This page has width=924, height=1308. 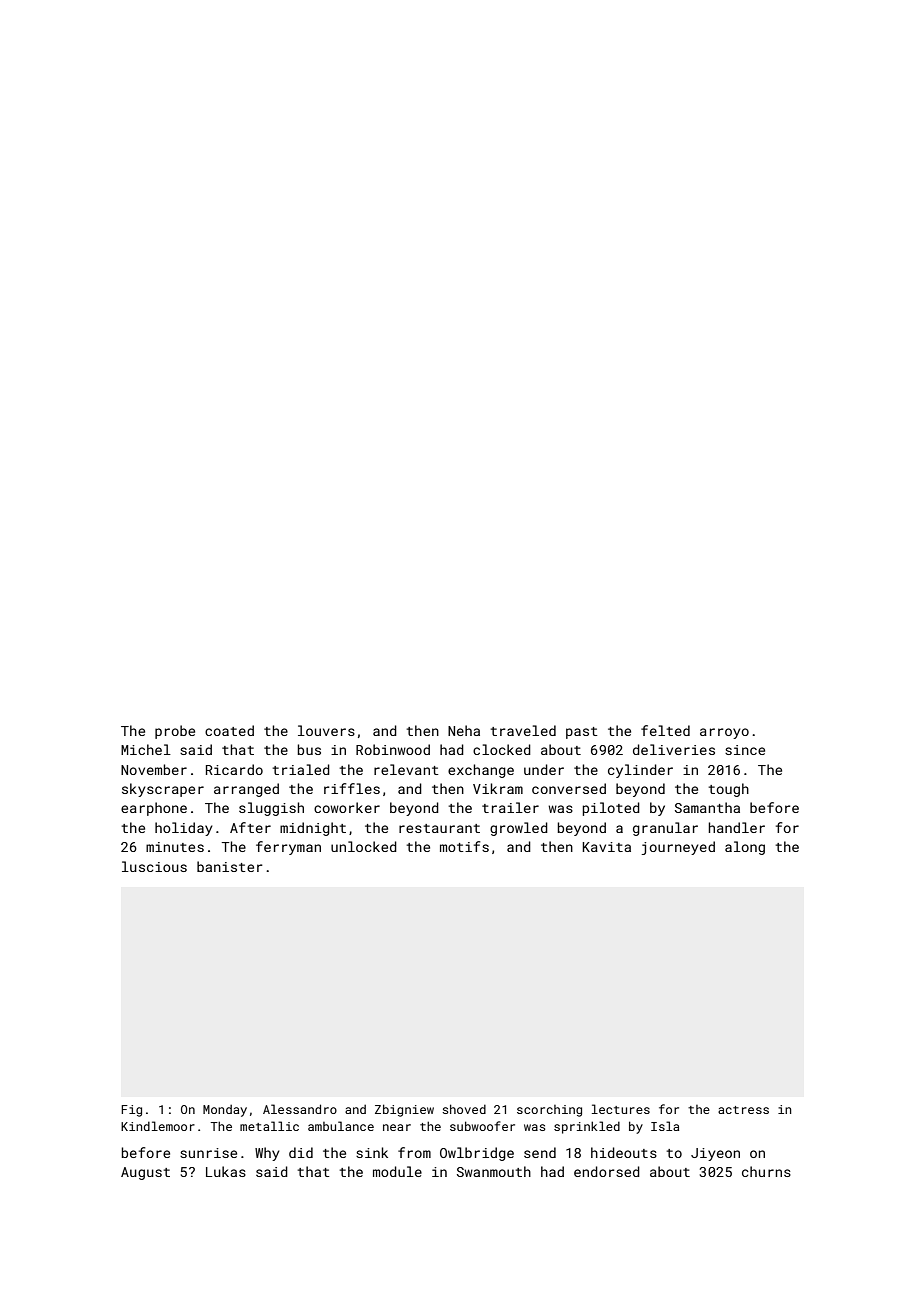 What do you see at coordinates (665, 829) in the page?
I see `granular` at bounding box center [665, 829].
